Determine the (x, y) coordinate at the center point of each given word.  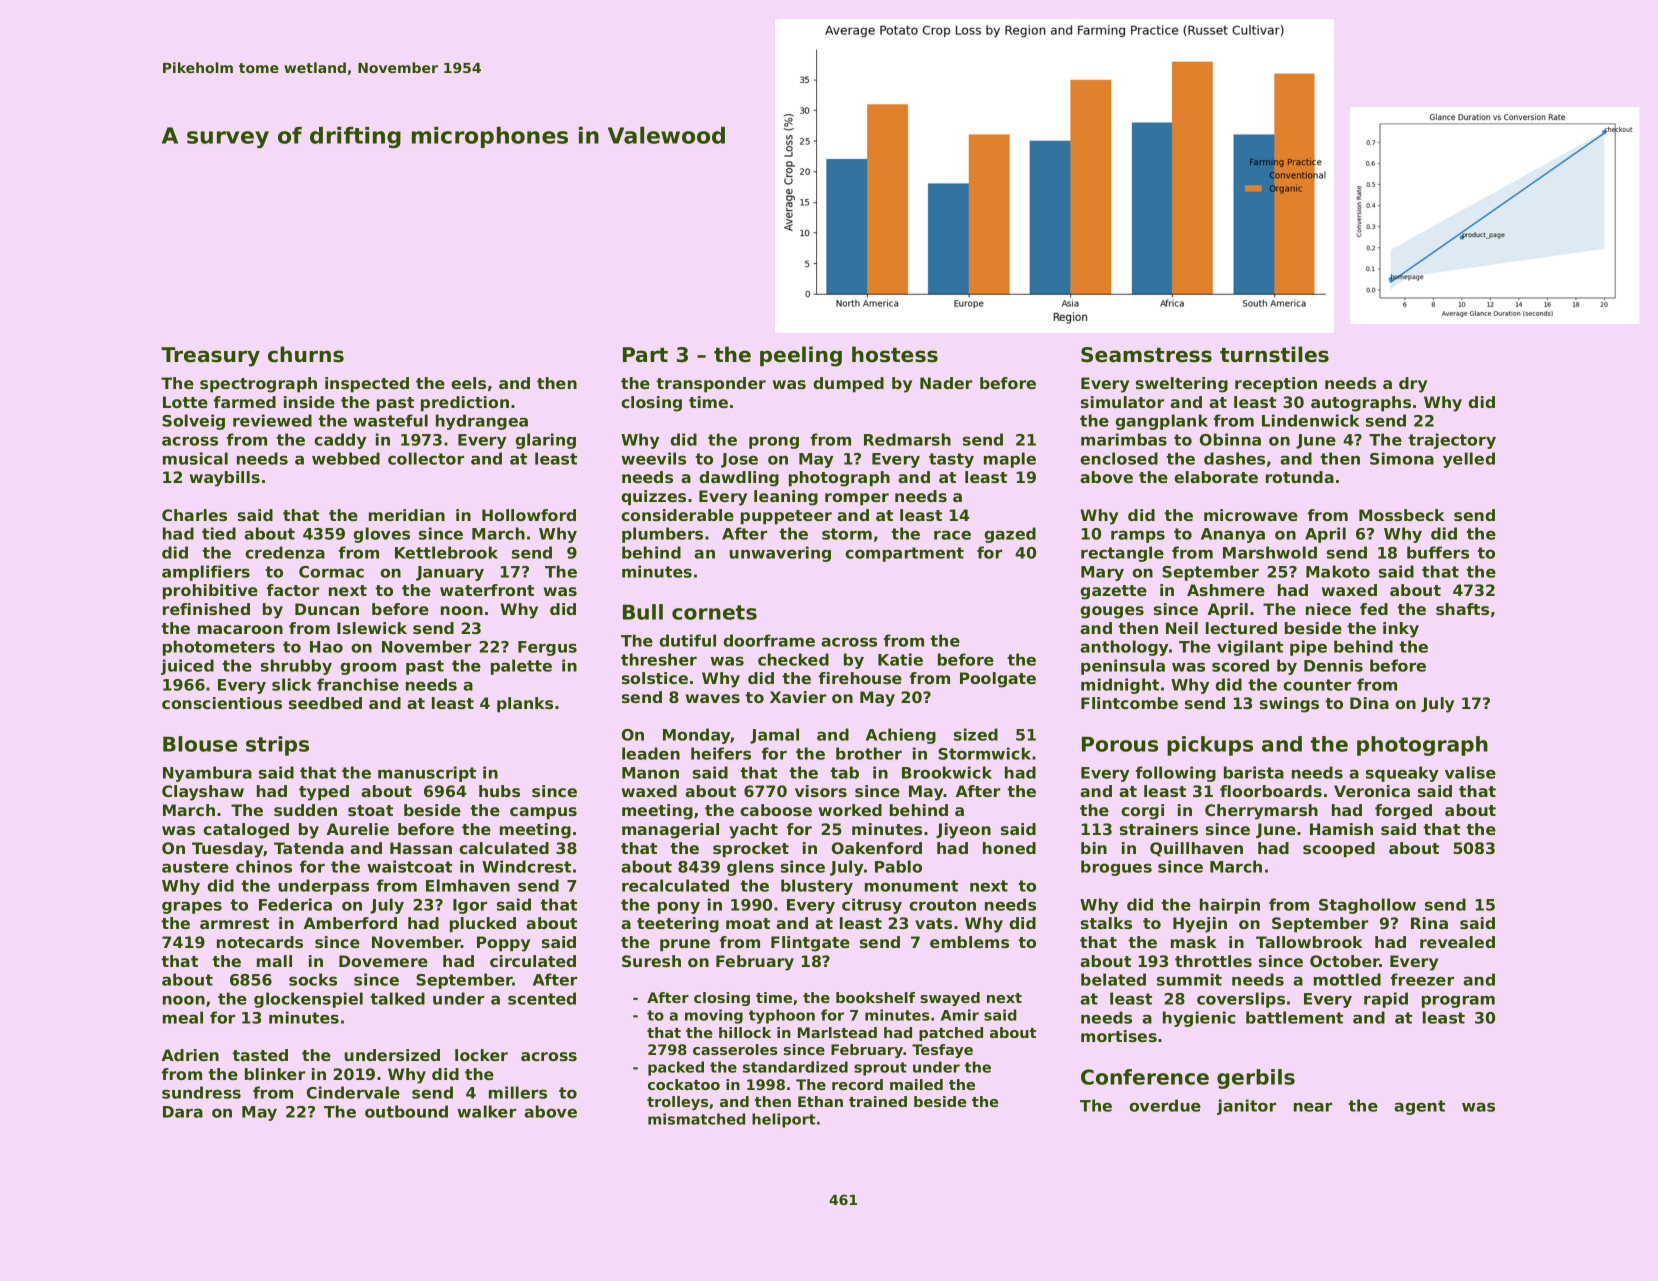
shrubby (296, 667)
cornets (714, 612)
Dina (1369, 703)
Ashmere (1226, 590)
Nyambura (207, 774)
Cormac (331, 572)
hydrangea (482, 422)
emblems (969, 942)
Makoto (1338, 571)
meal (183, 1017)
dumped (848, 385)
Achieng (901, 736)
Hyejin (1200, 925)
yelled (1469, 460)
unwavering (780, 554)
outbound (406, 1111)
